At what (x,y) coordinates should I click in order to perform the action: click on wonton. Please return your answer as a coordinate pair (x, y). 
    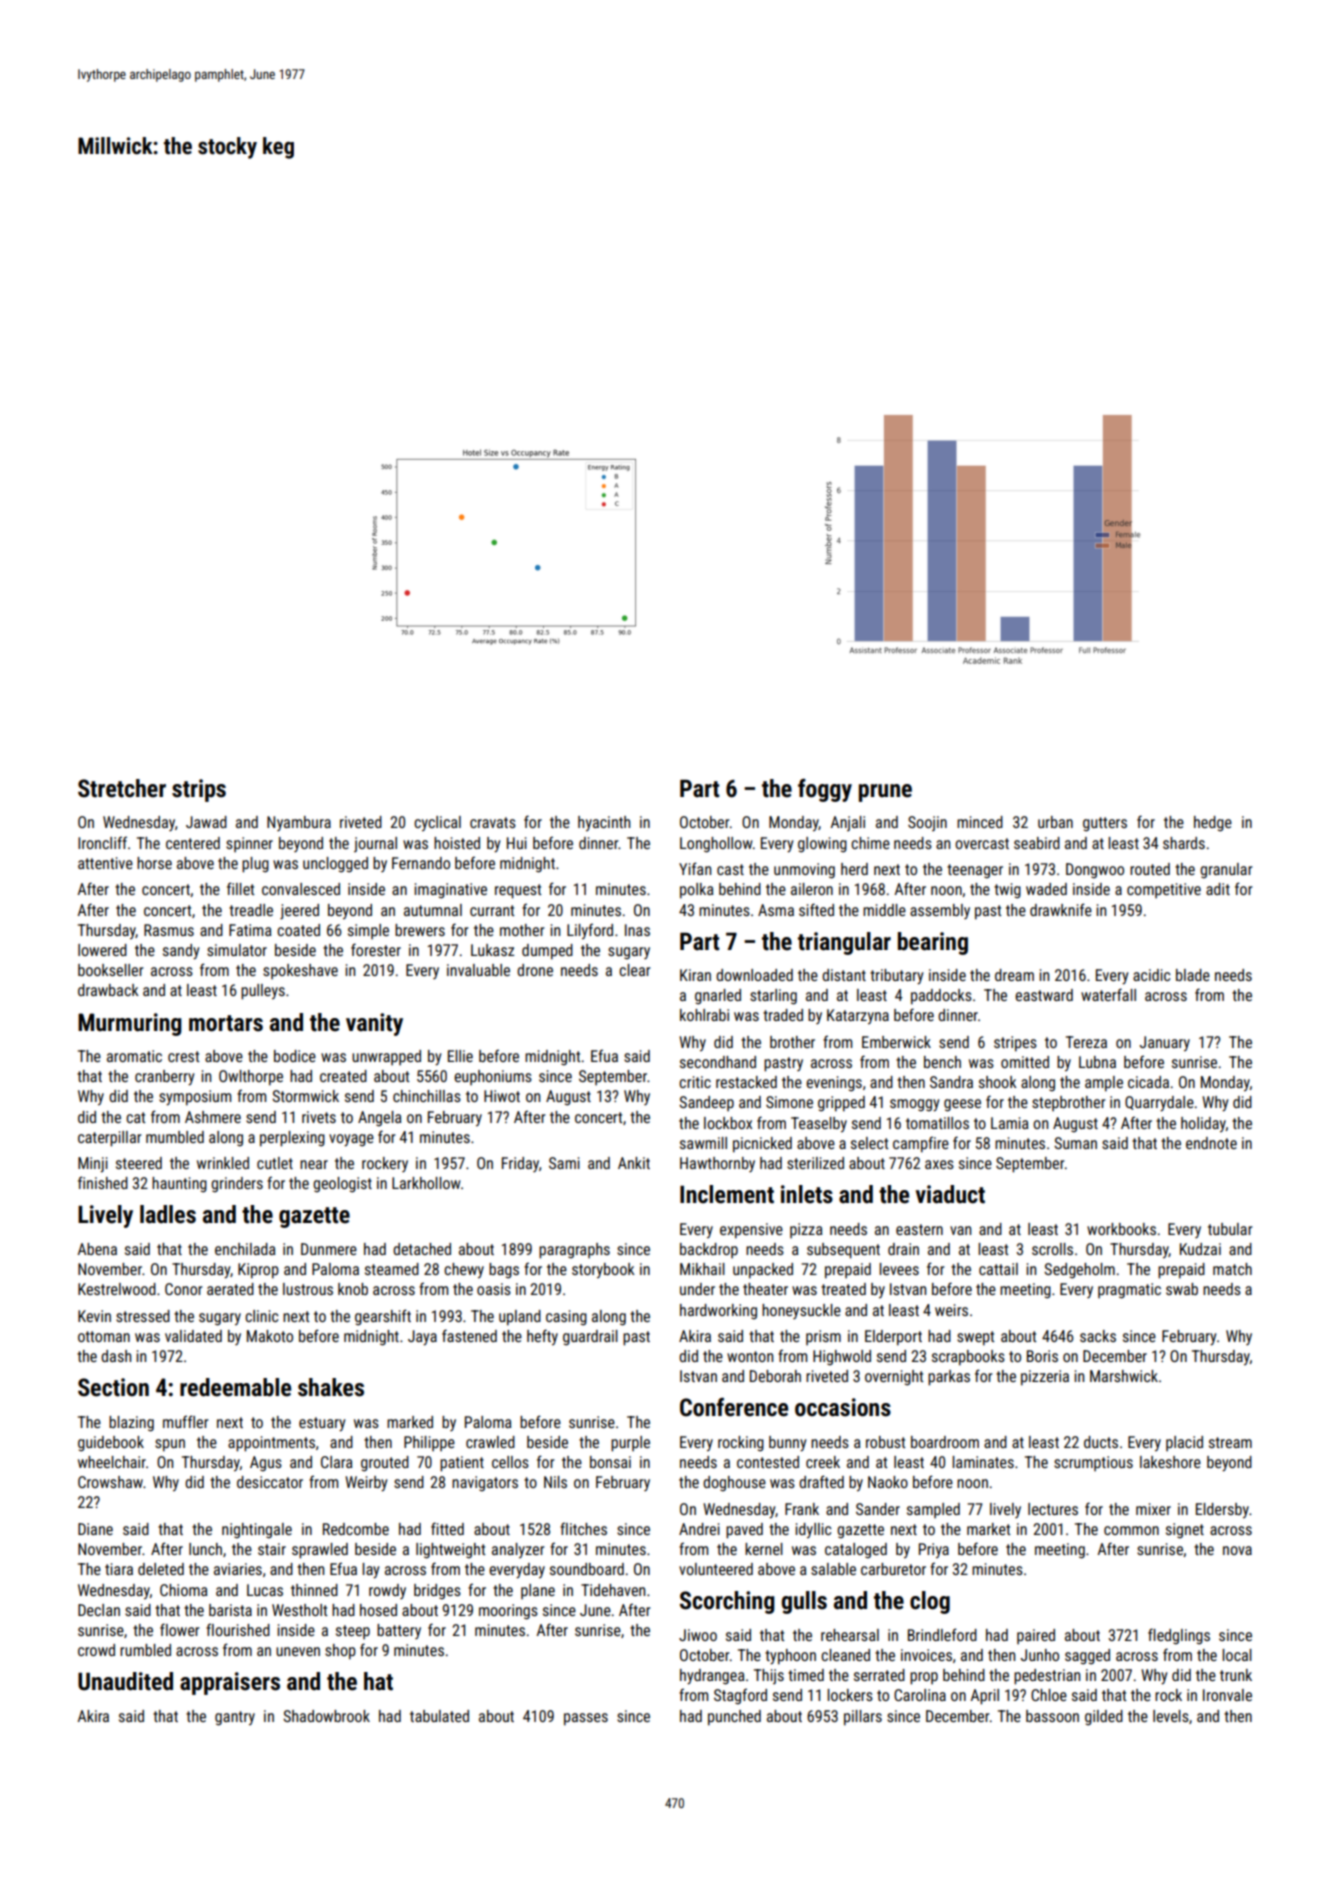
    Looking at the image, I should click on (750, 1356).
